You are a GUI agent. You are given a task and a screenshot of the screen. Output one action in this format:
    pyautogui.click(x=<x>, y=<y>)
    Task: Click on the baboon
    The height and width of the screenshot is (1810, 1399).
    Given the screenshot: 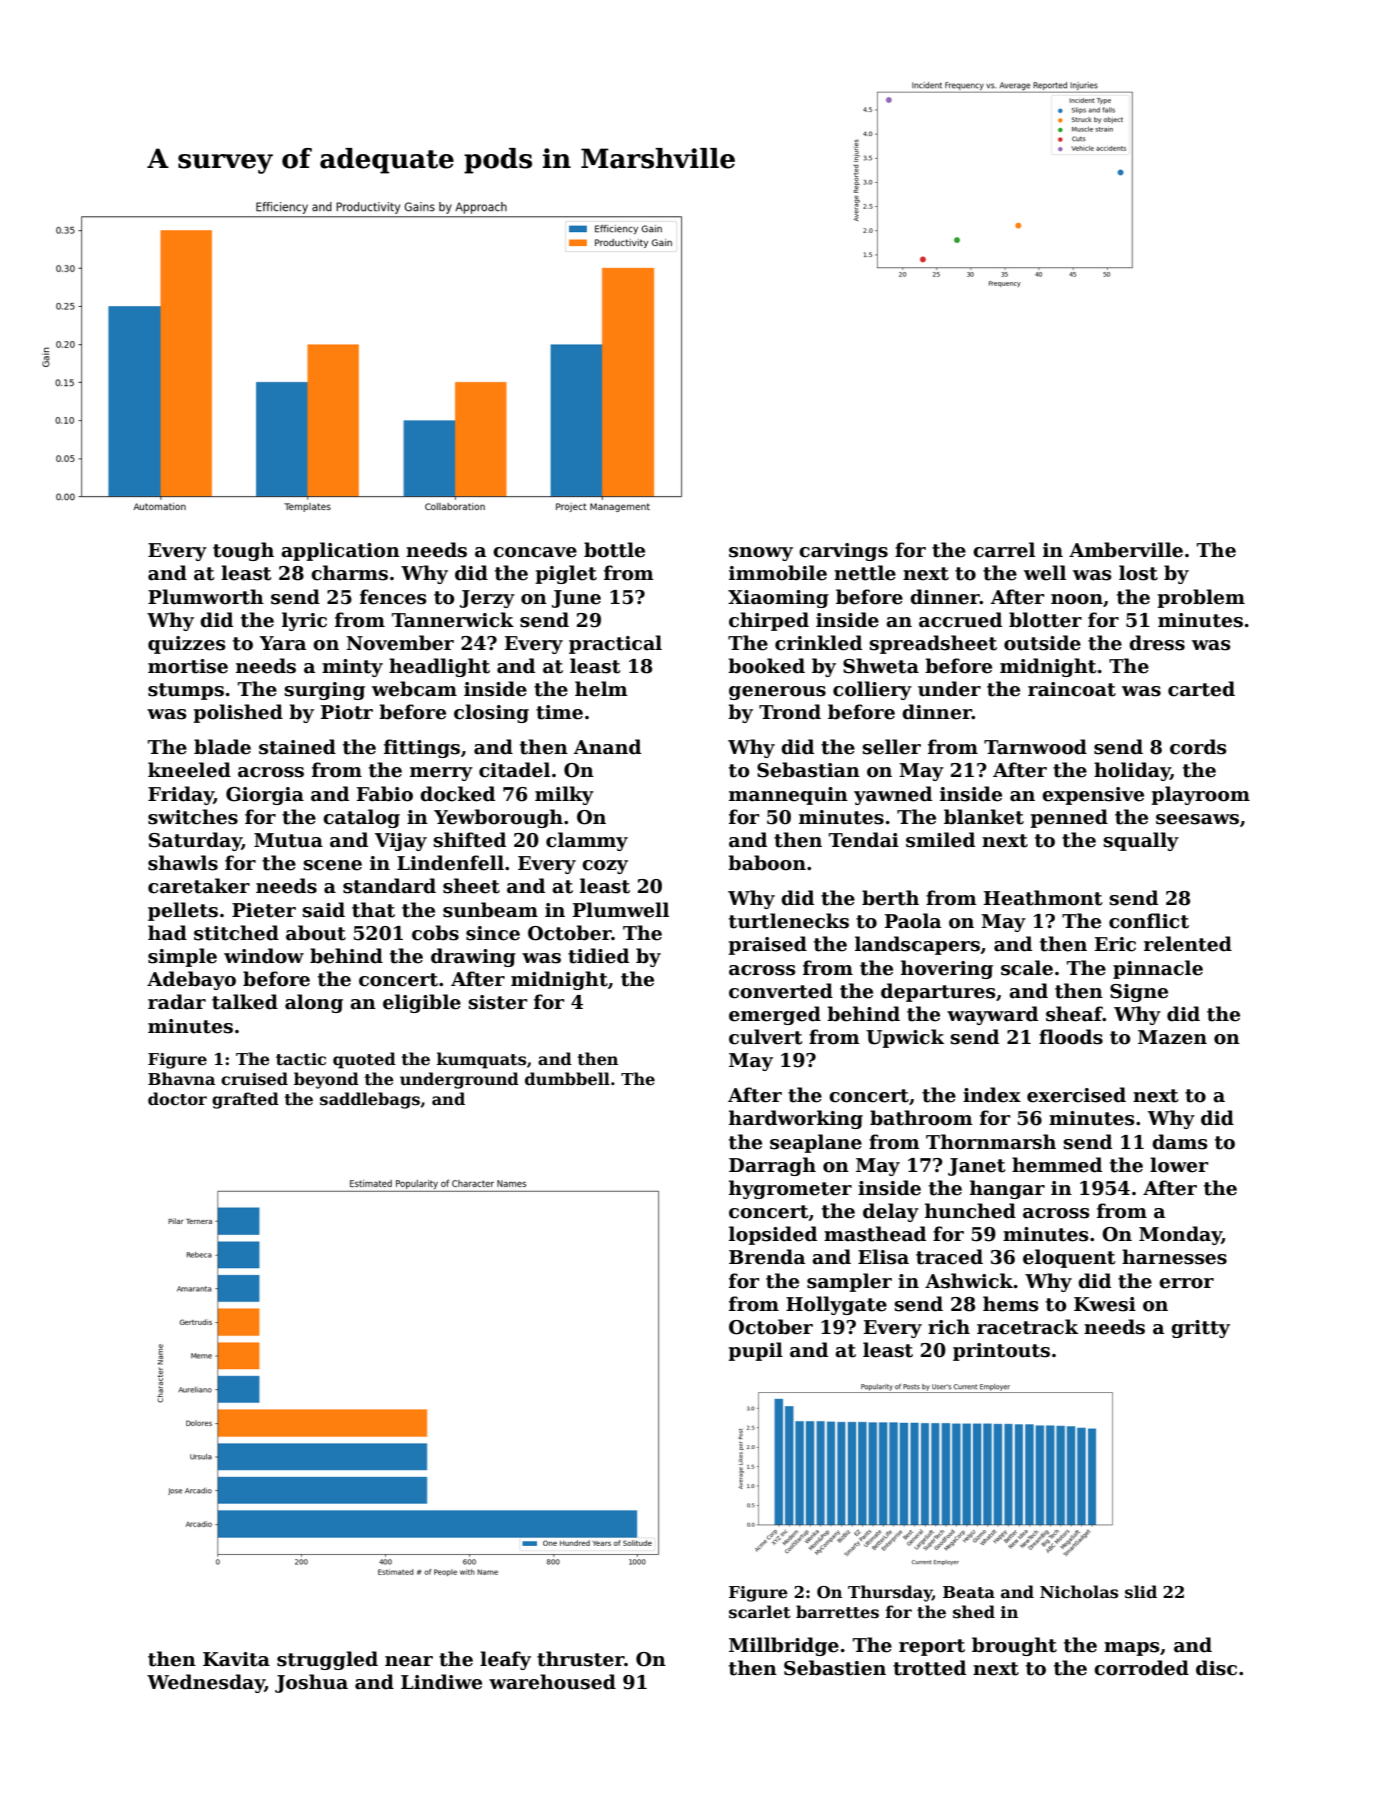 What is the action you would take?
    pyautogui.click(x=767, y=863)
